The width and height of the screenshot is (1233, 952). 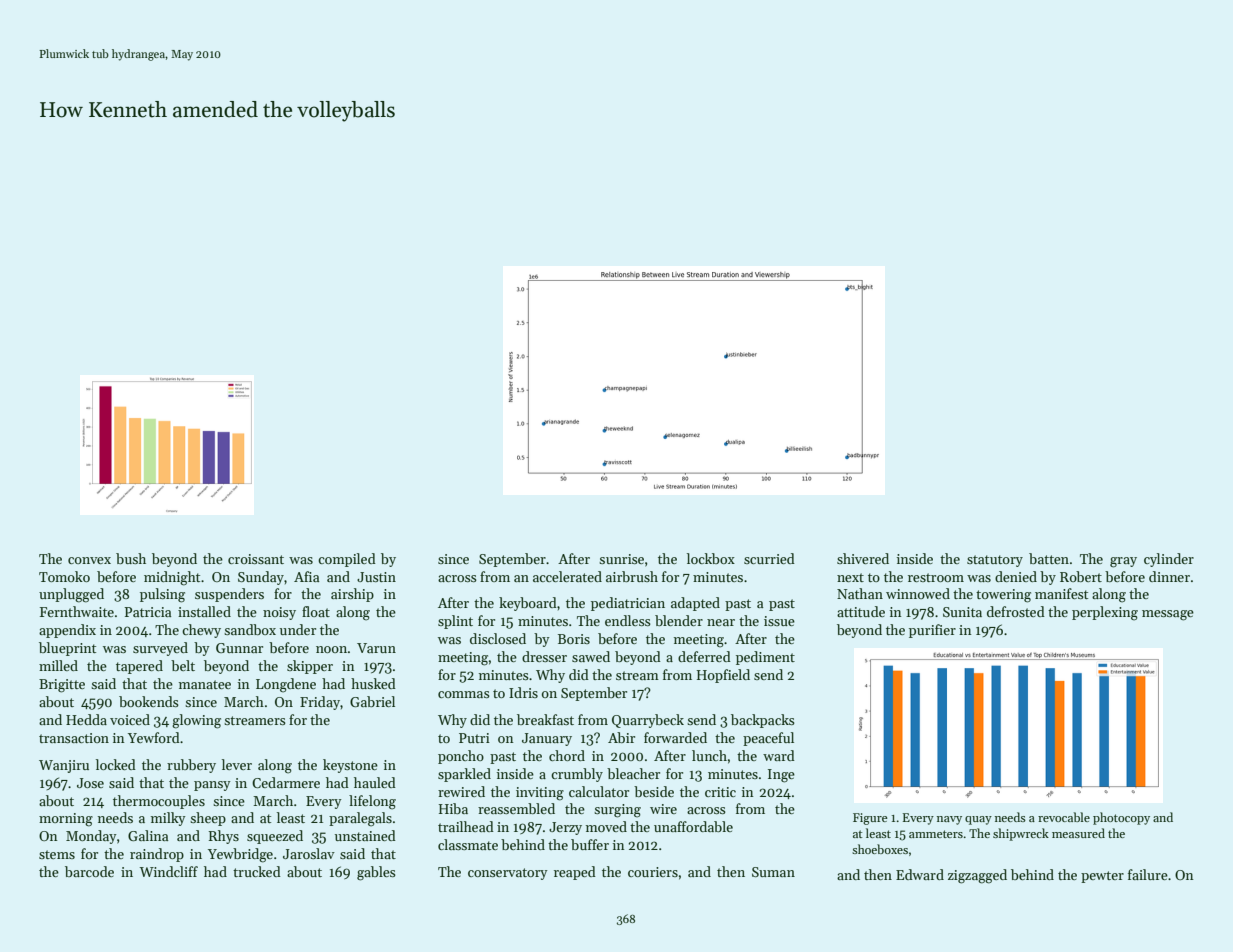 What do you see at coordinates (372, 701) in the screenshot?
I see `Gabriel` at bounding box center [372, 701].
